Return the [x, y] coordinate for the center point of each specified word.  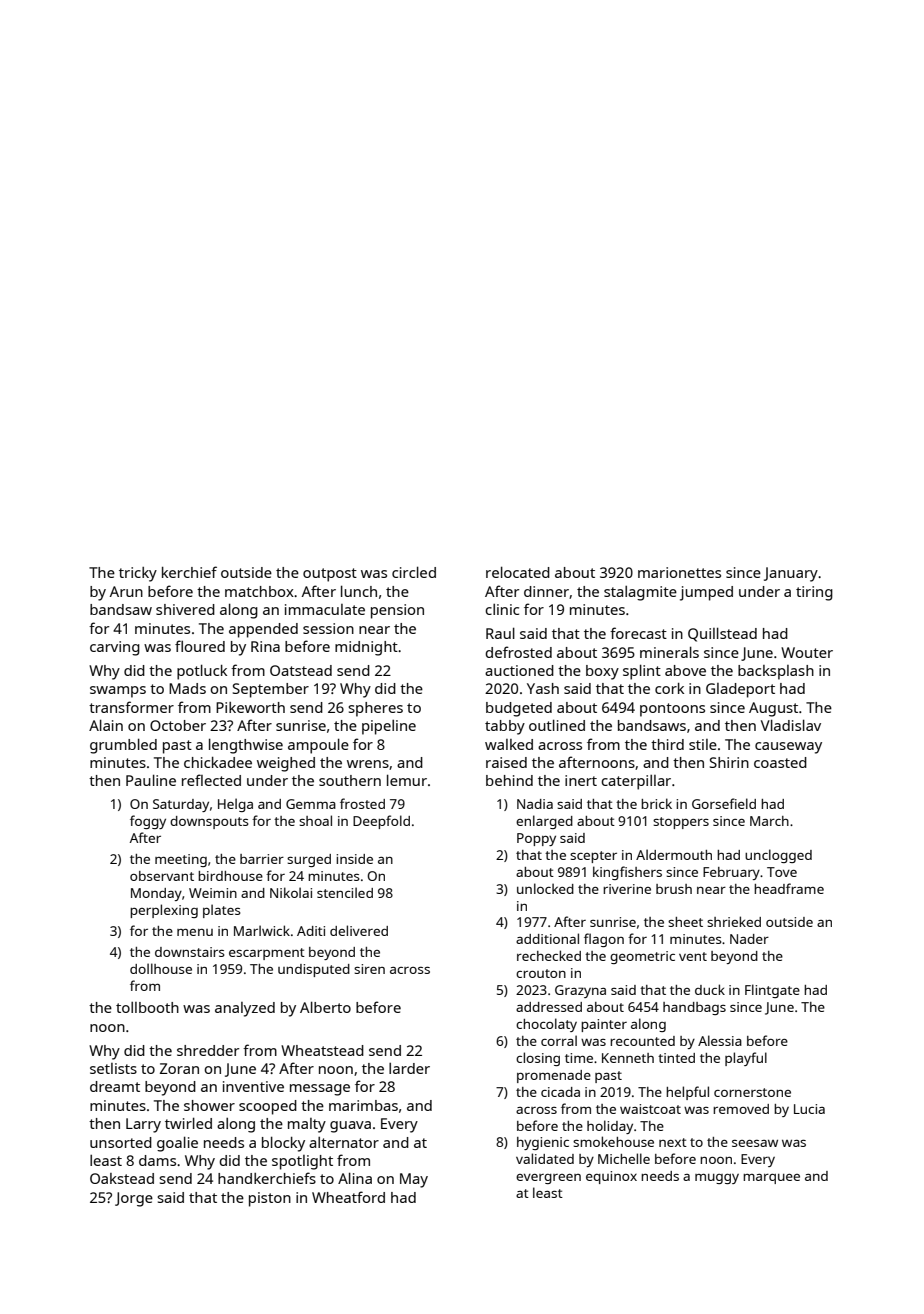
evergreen [548, 1179]
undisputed [314, 970]
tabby [505, 727]
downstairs [190, 952]
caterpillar [636, 782]
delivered [359, 930]
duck [710, 989]
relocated [518, 572]
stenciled [345, 892]
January [791, 574]
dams [157, 1160]
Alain [106, 725]
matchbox [259, 591]
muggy [717, 1179]
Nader [749, 939]
